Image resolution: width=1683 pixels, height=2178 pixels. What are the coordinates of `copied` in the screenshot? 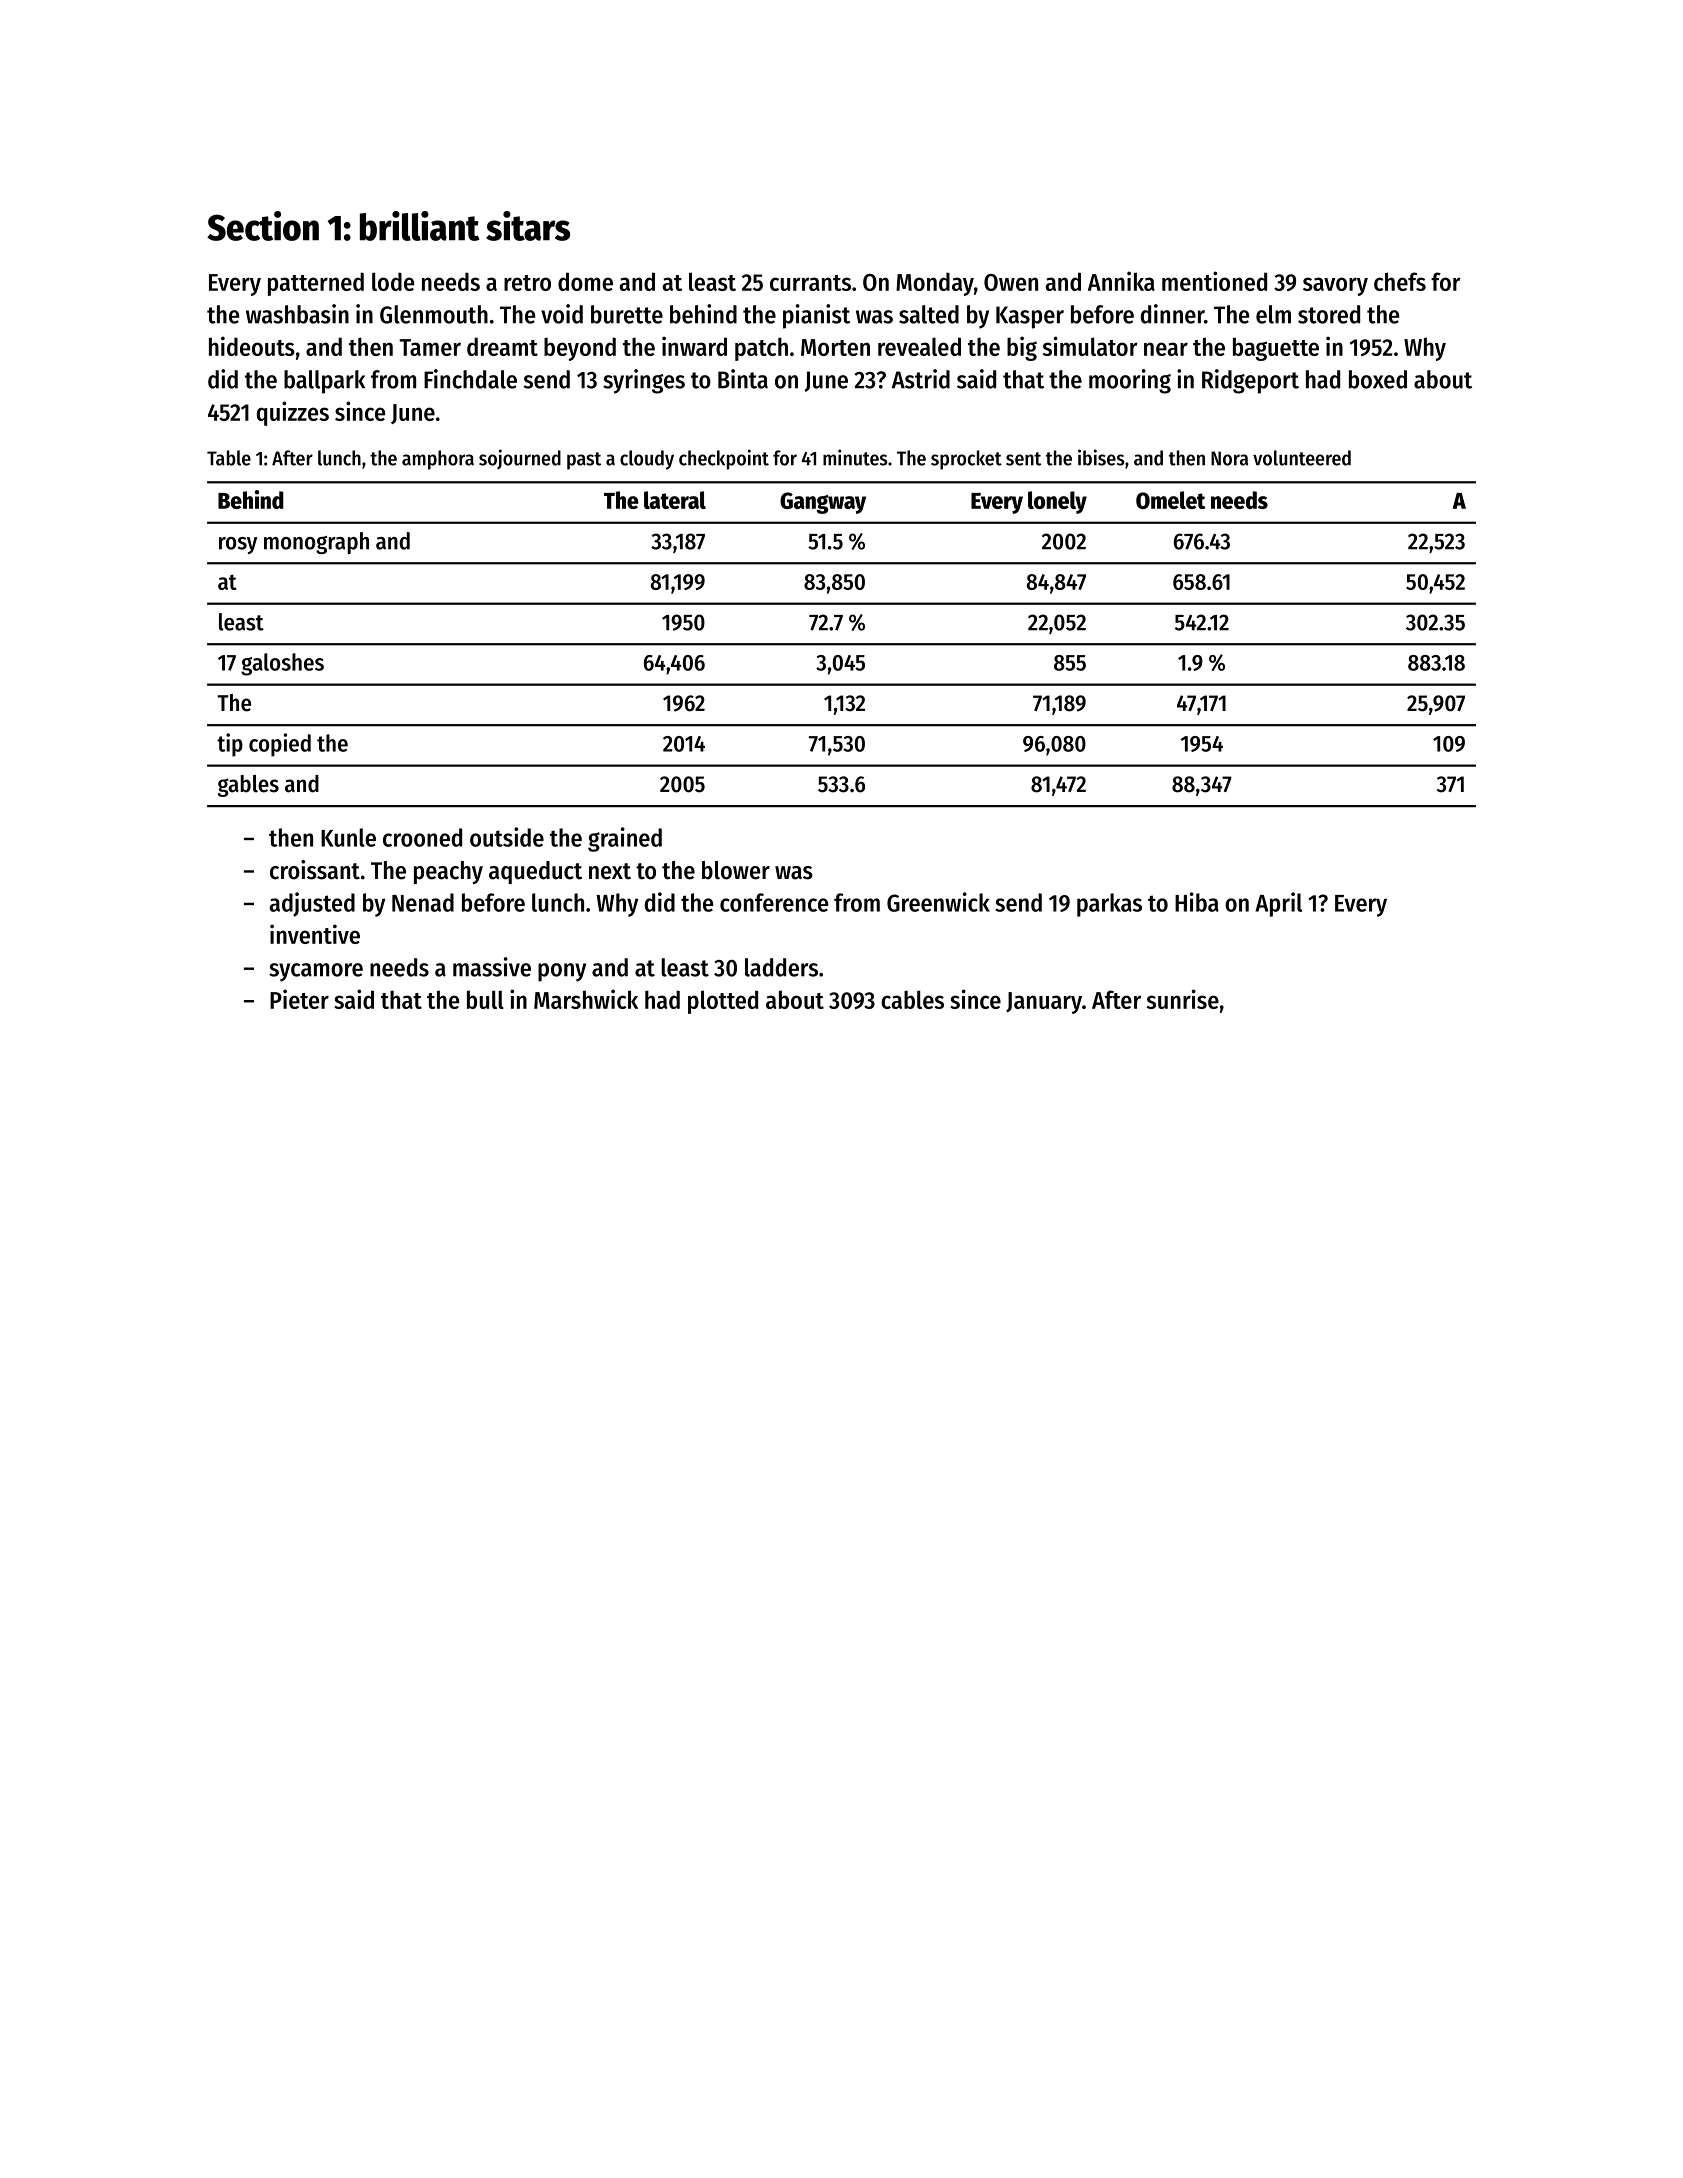 It's located at (280, 745).
